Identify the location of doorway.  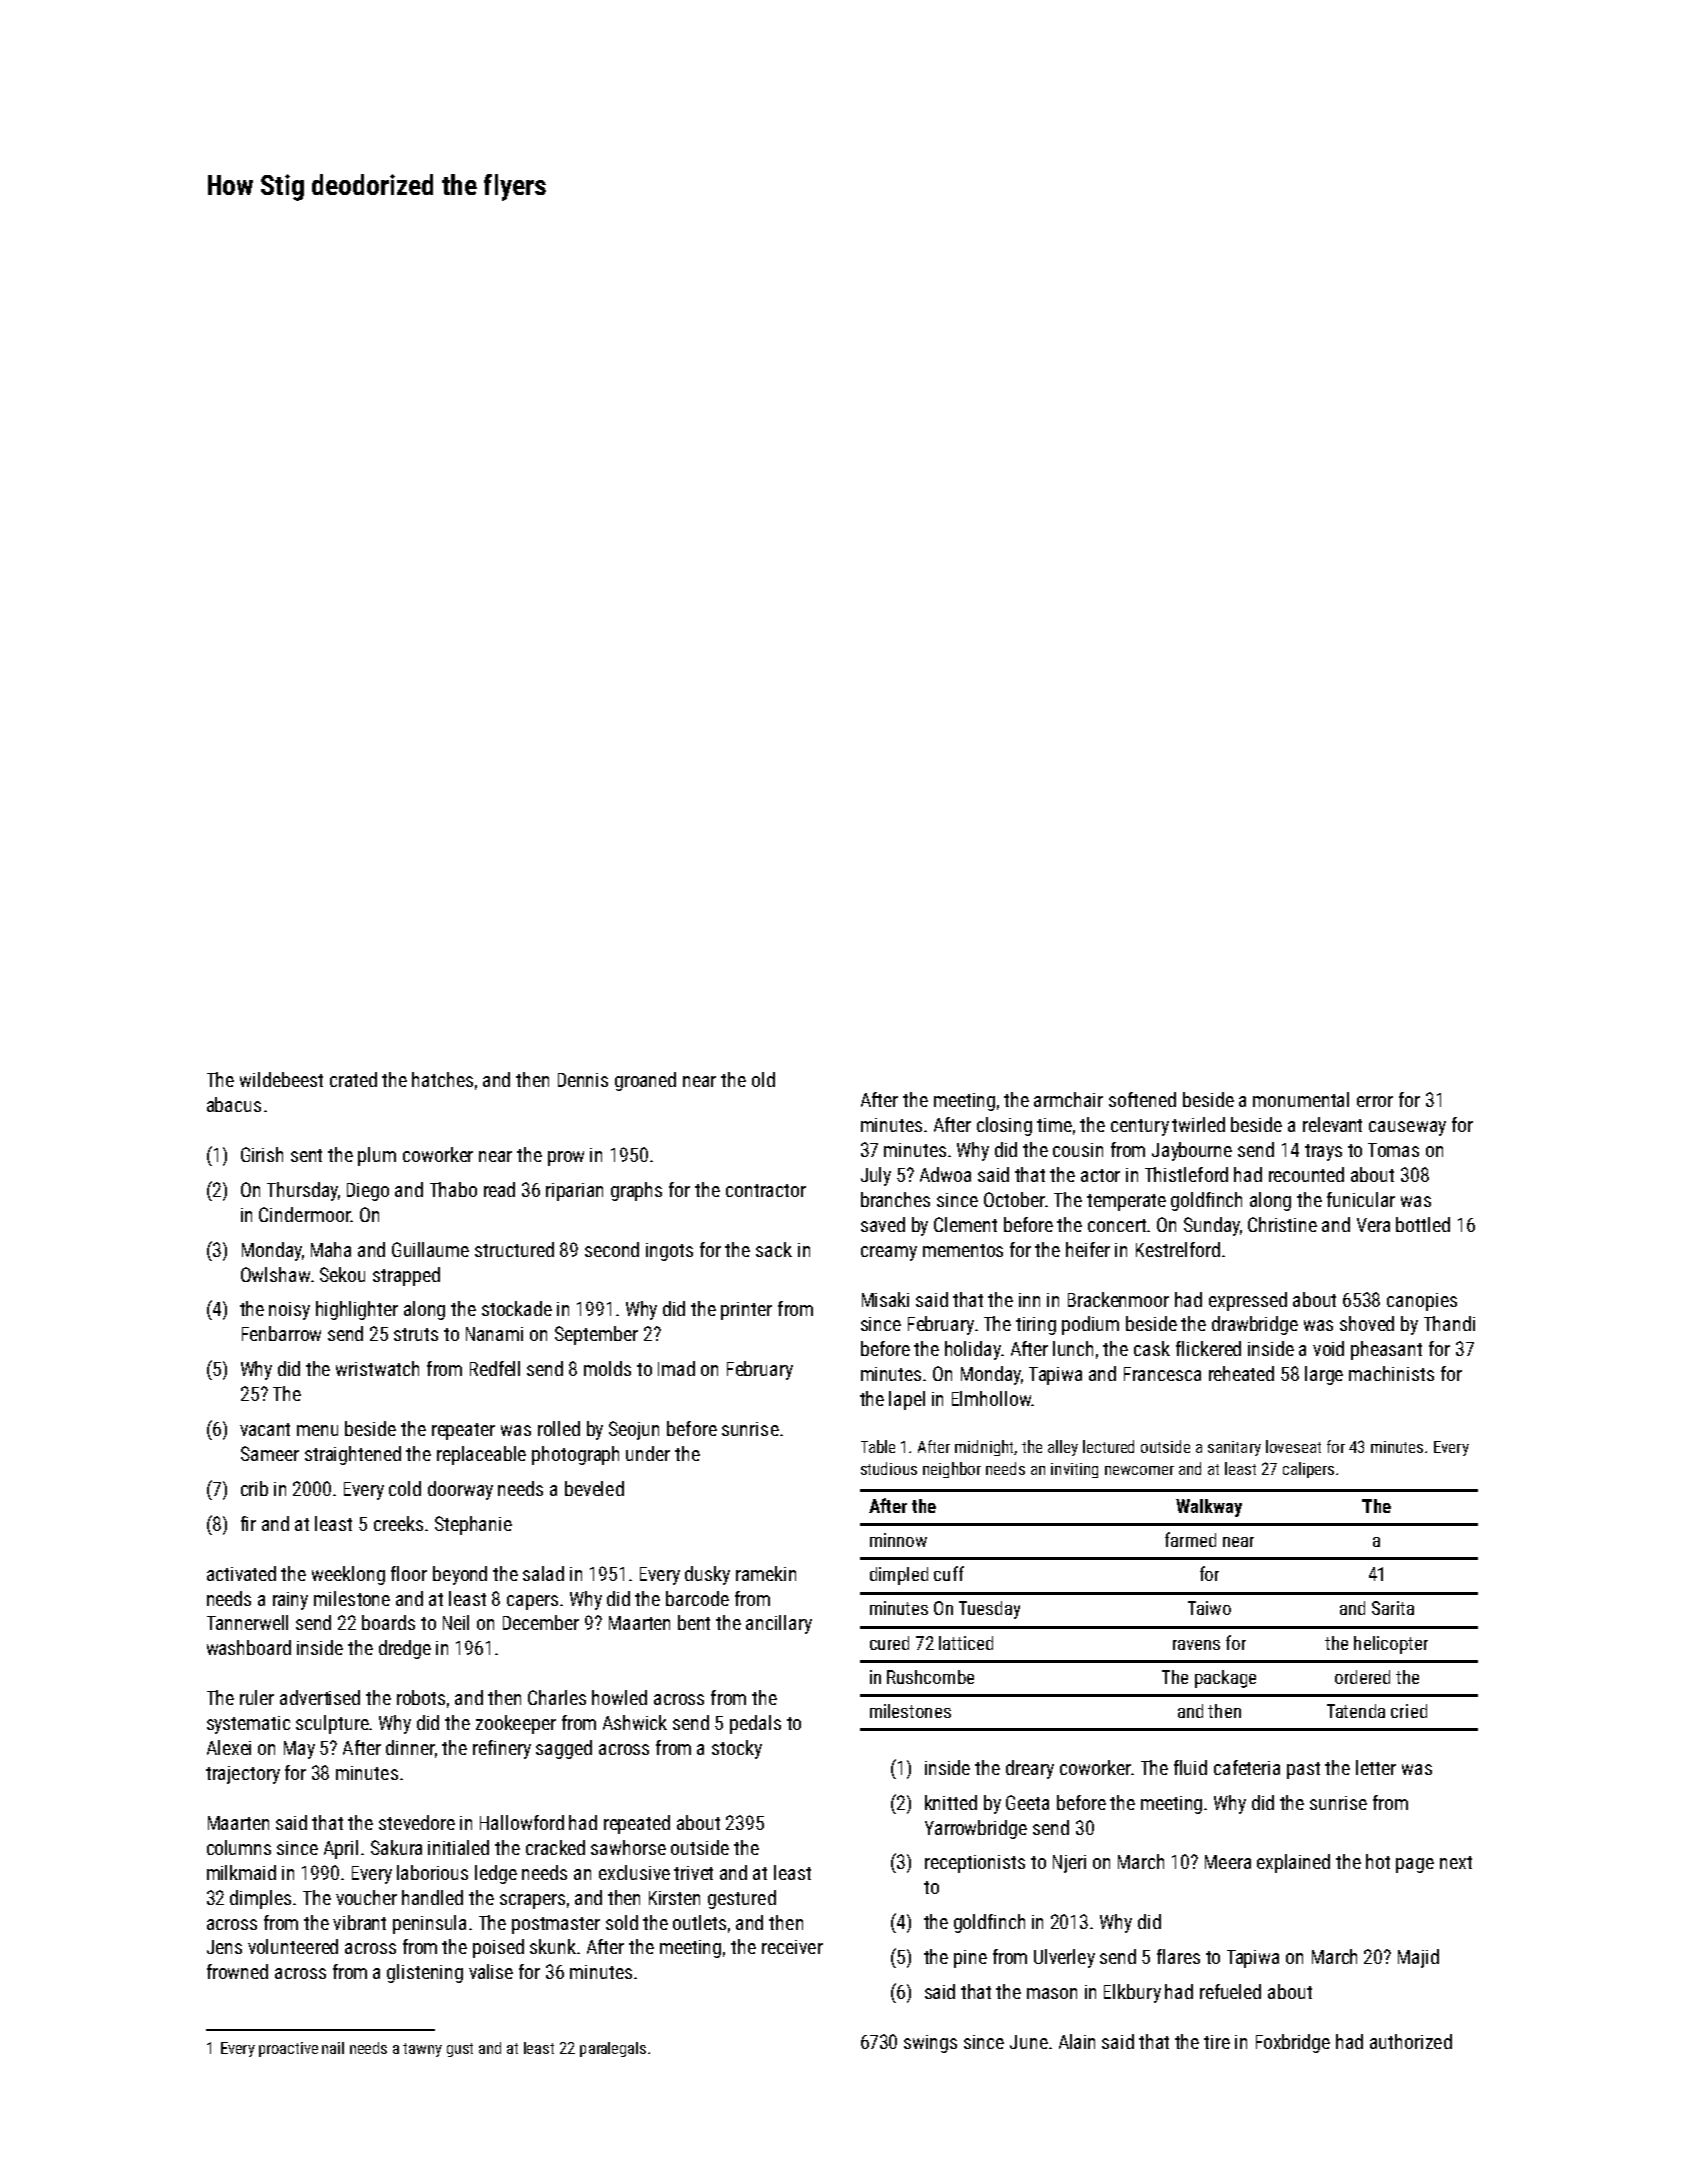
(460, 1490).
